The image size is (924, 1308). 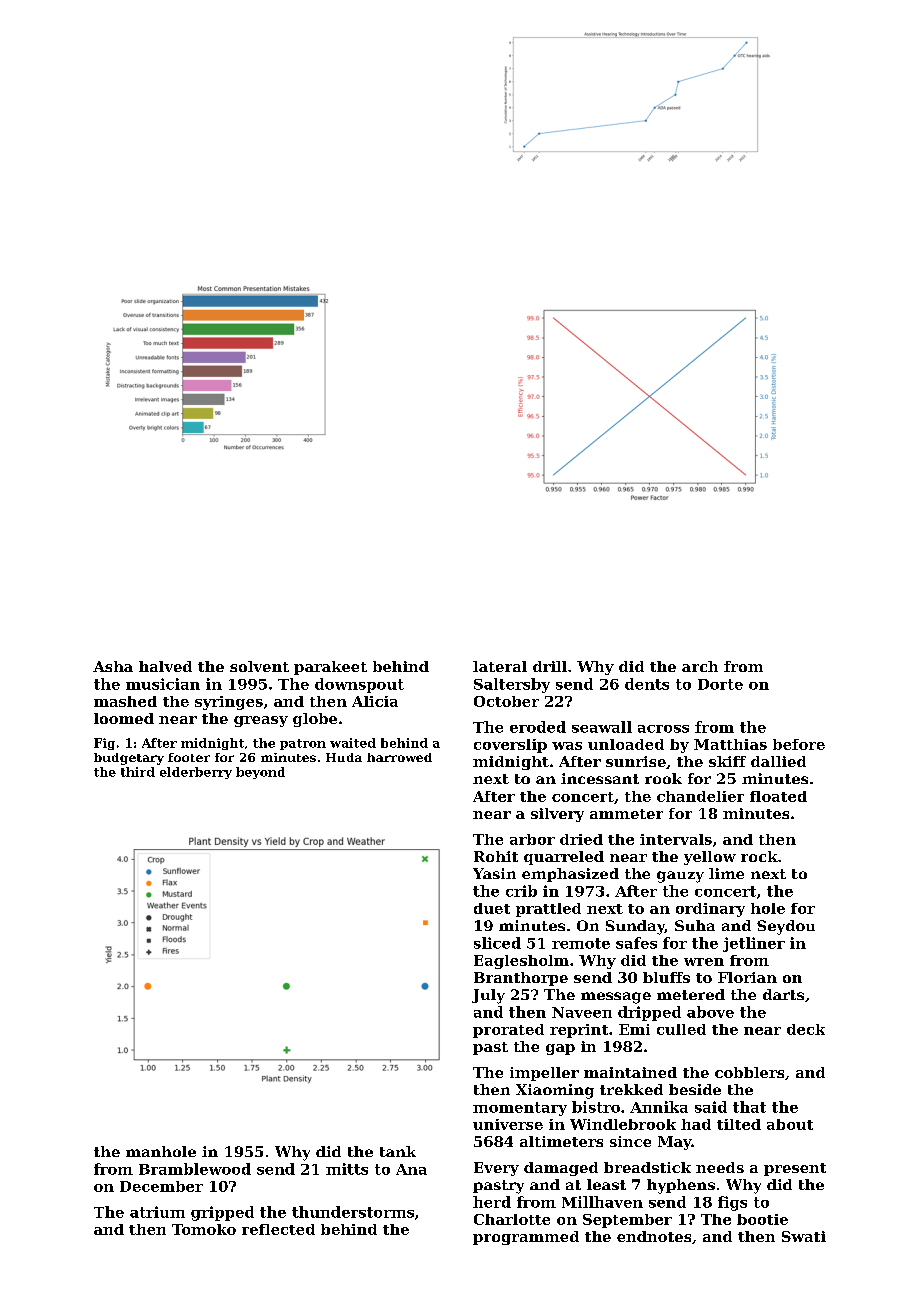 I want to click on across, so click(x=663, y=729).
